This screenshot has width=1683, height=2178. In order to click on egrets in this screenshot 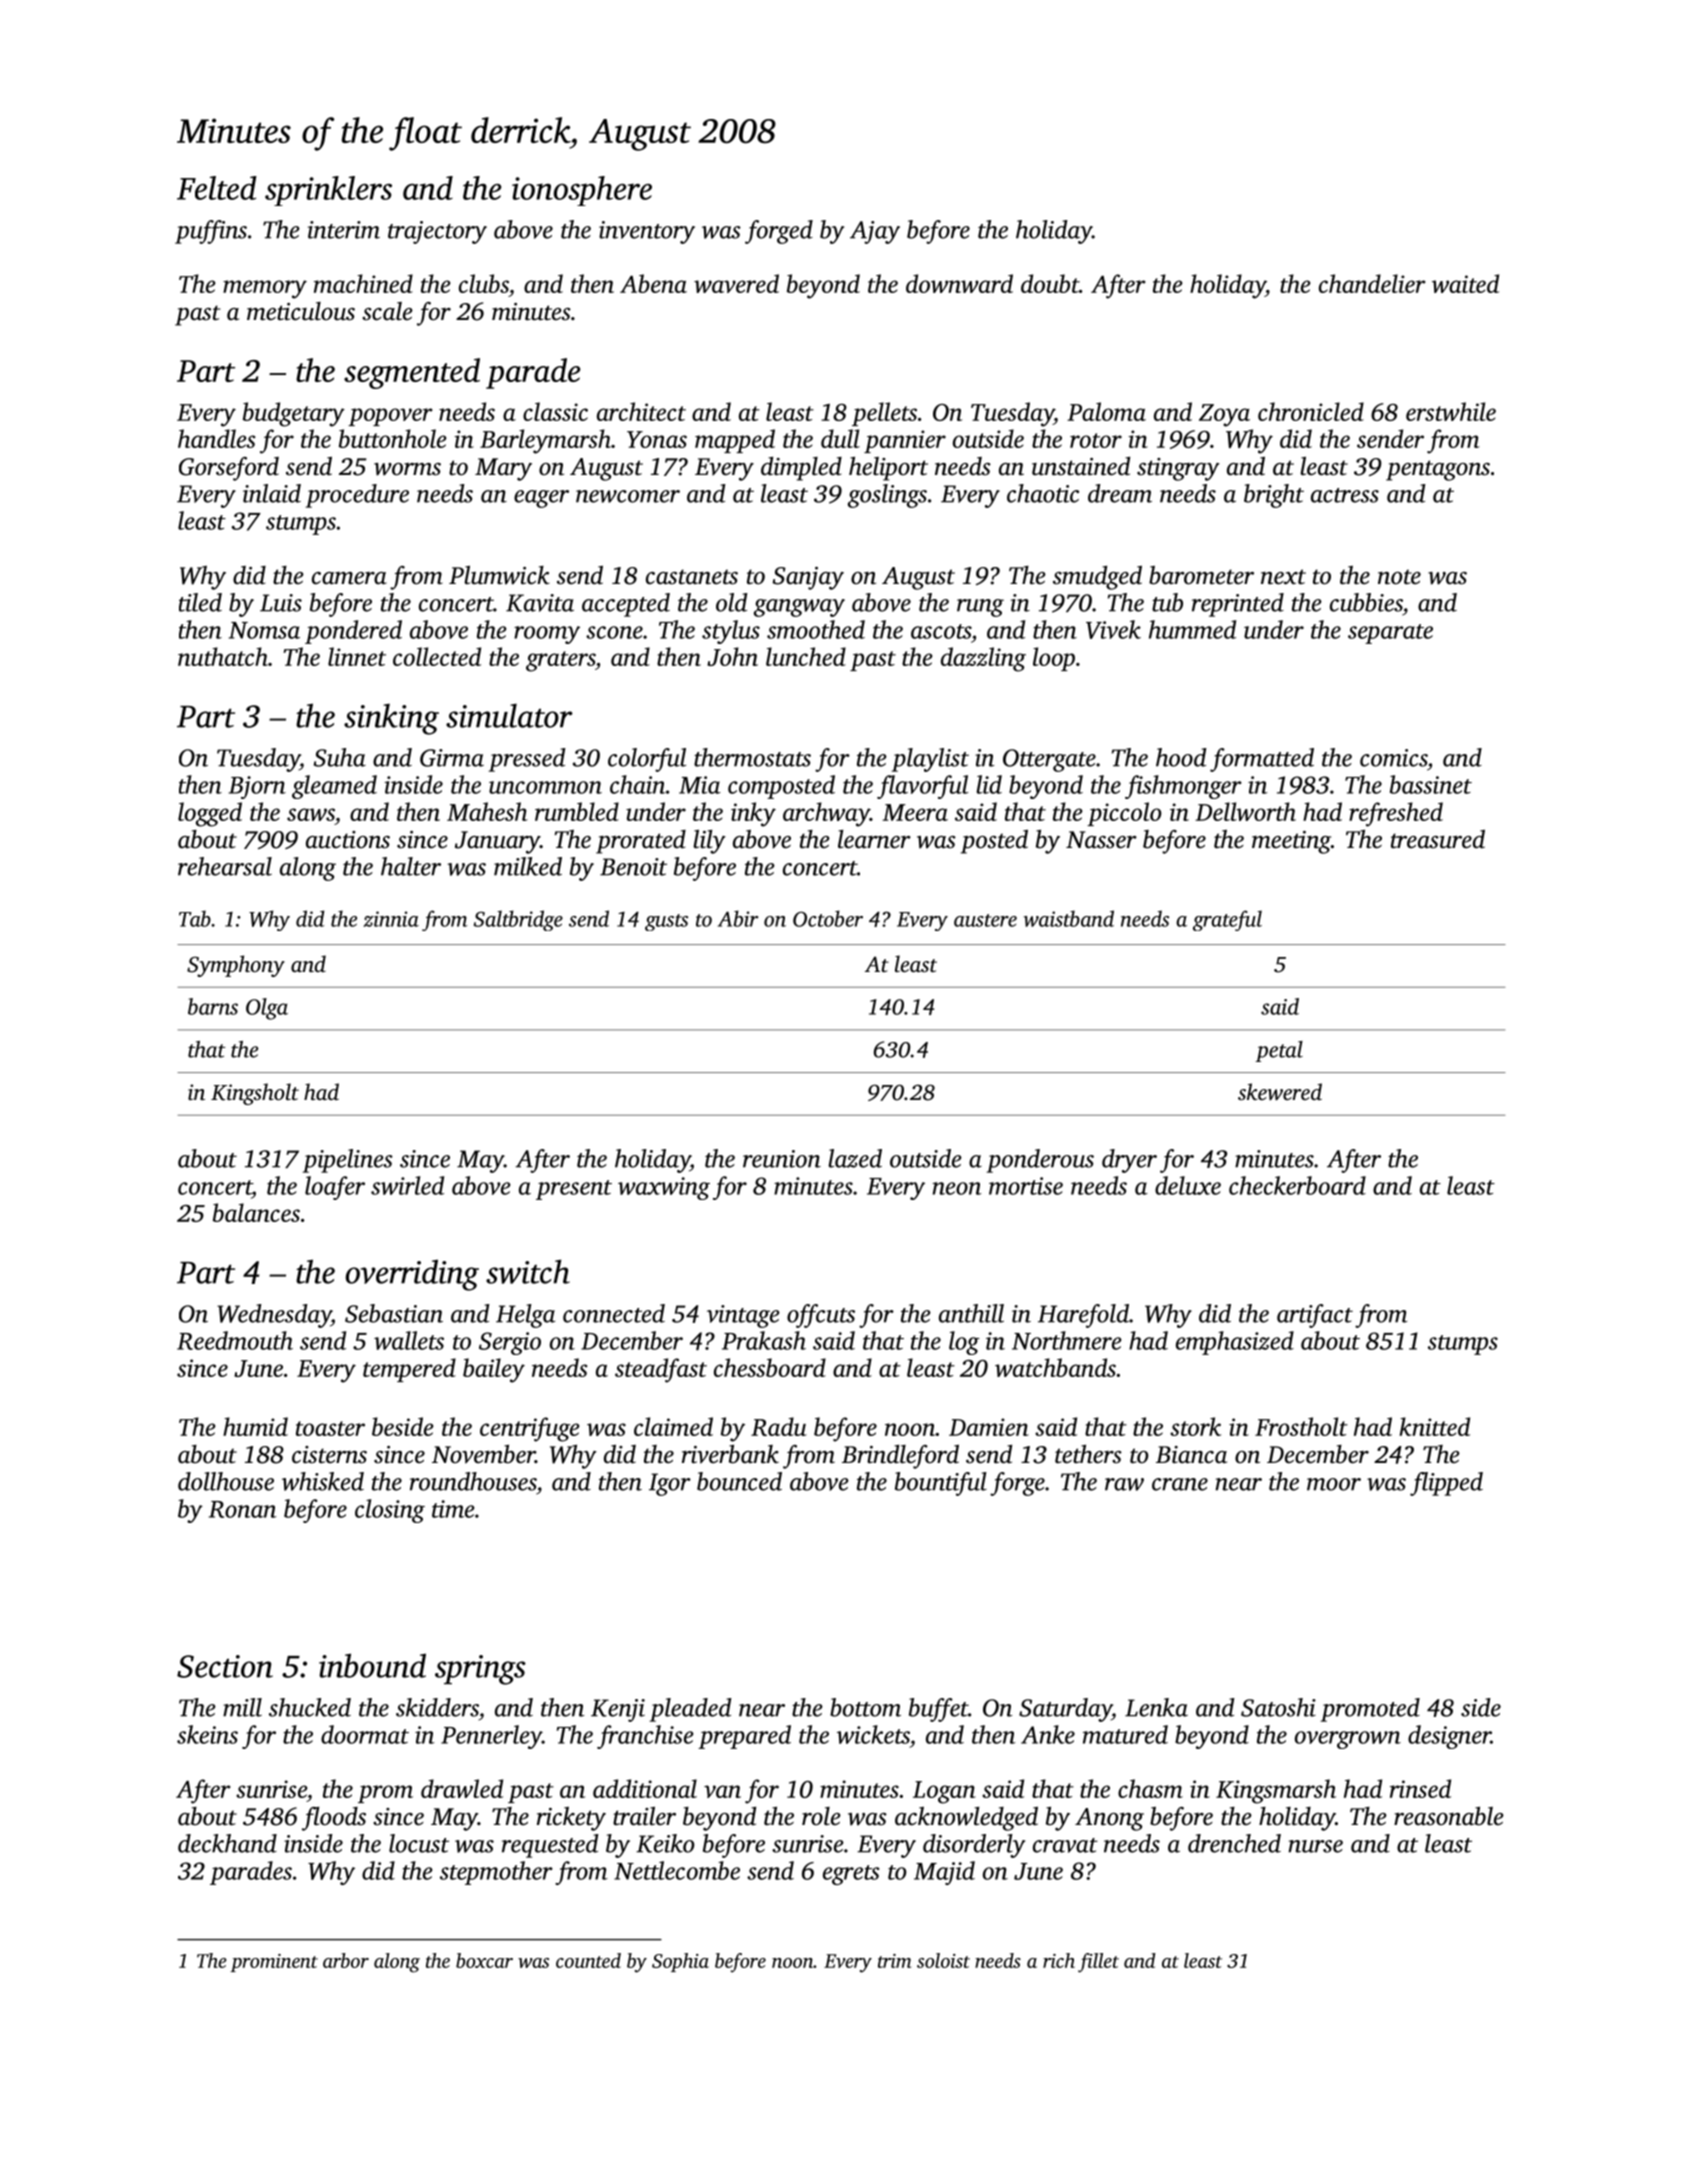, I will do `click(851, 1875)`.
